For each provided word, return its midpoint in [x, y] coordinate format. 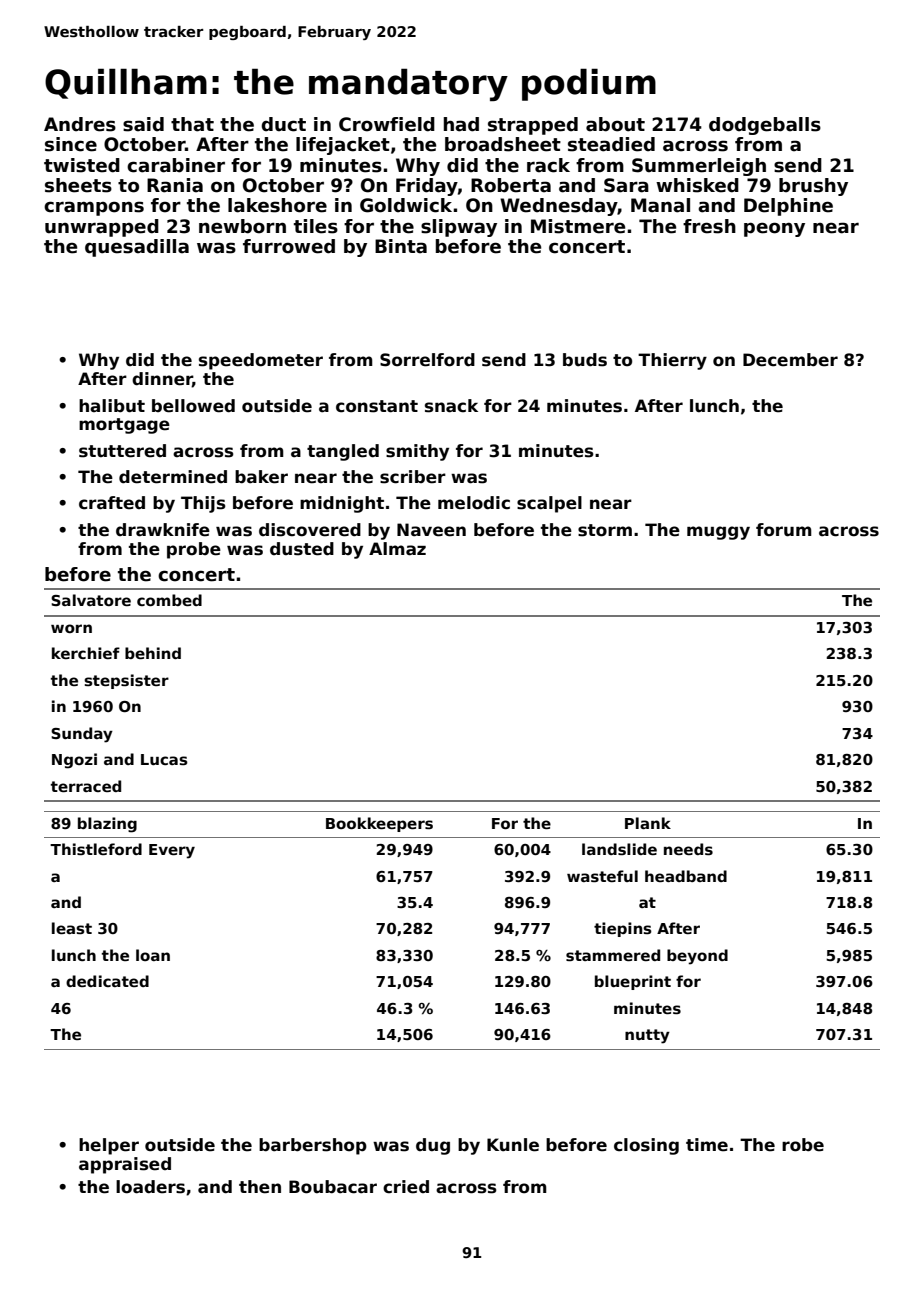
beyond [697, 957]
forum [784, 530]
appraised [125, 1165]
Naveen [431, 530]
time [707, 1145]
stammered [613, 955]
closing [646, 1146]
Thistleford [96, 849]
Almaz [397, 549]
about [615, 124]
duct [283, 124]
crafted [112, 503]
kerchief [86, 653]
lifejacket [343, 146]
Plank [648, 823]
